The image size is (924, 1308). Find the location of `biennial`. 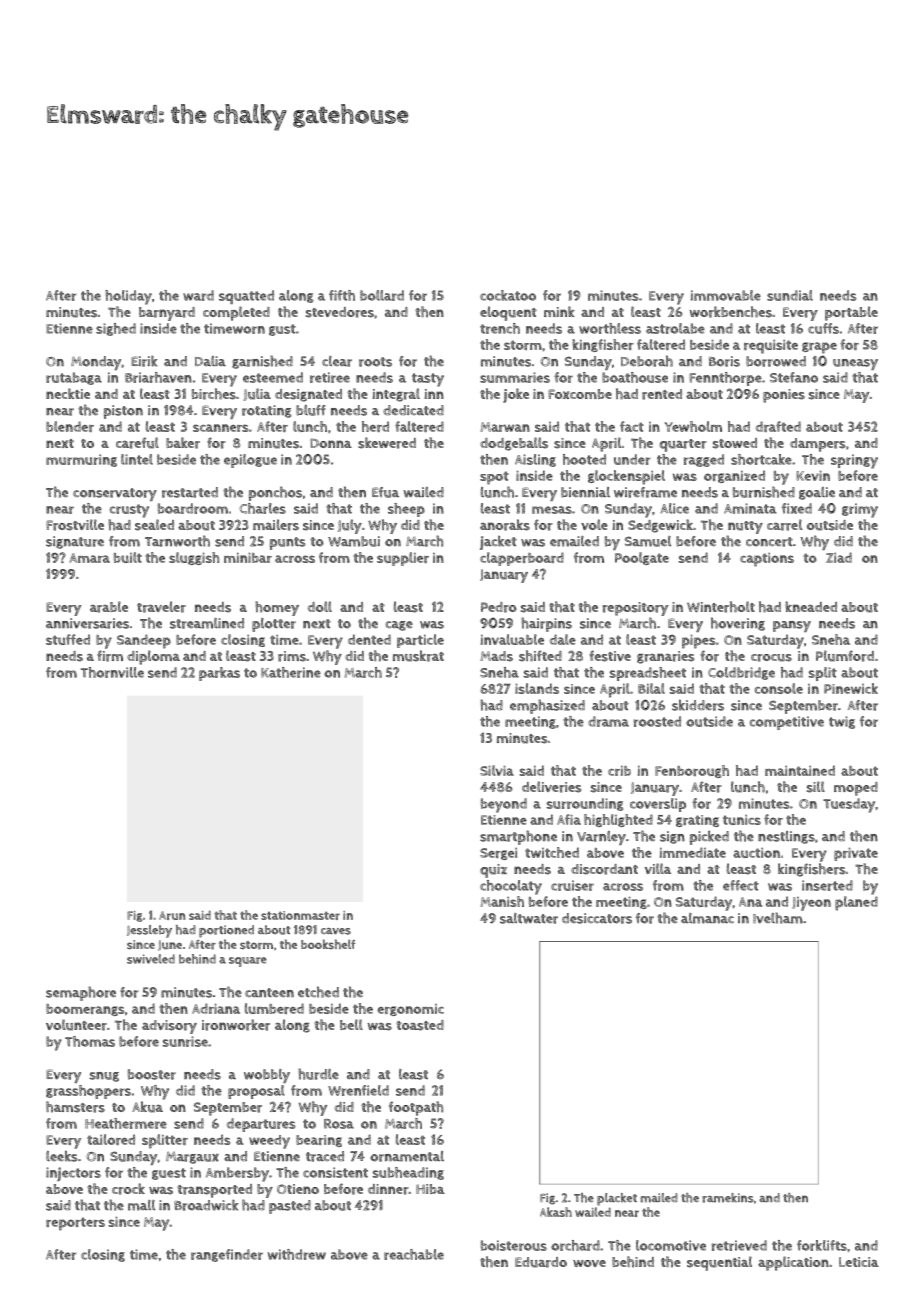

biennial is located at coordinates (585, 492).
